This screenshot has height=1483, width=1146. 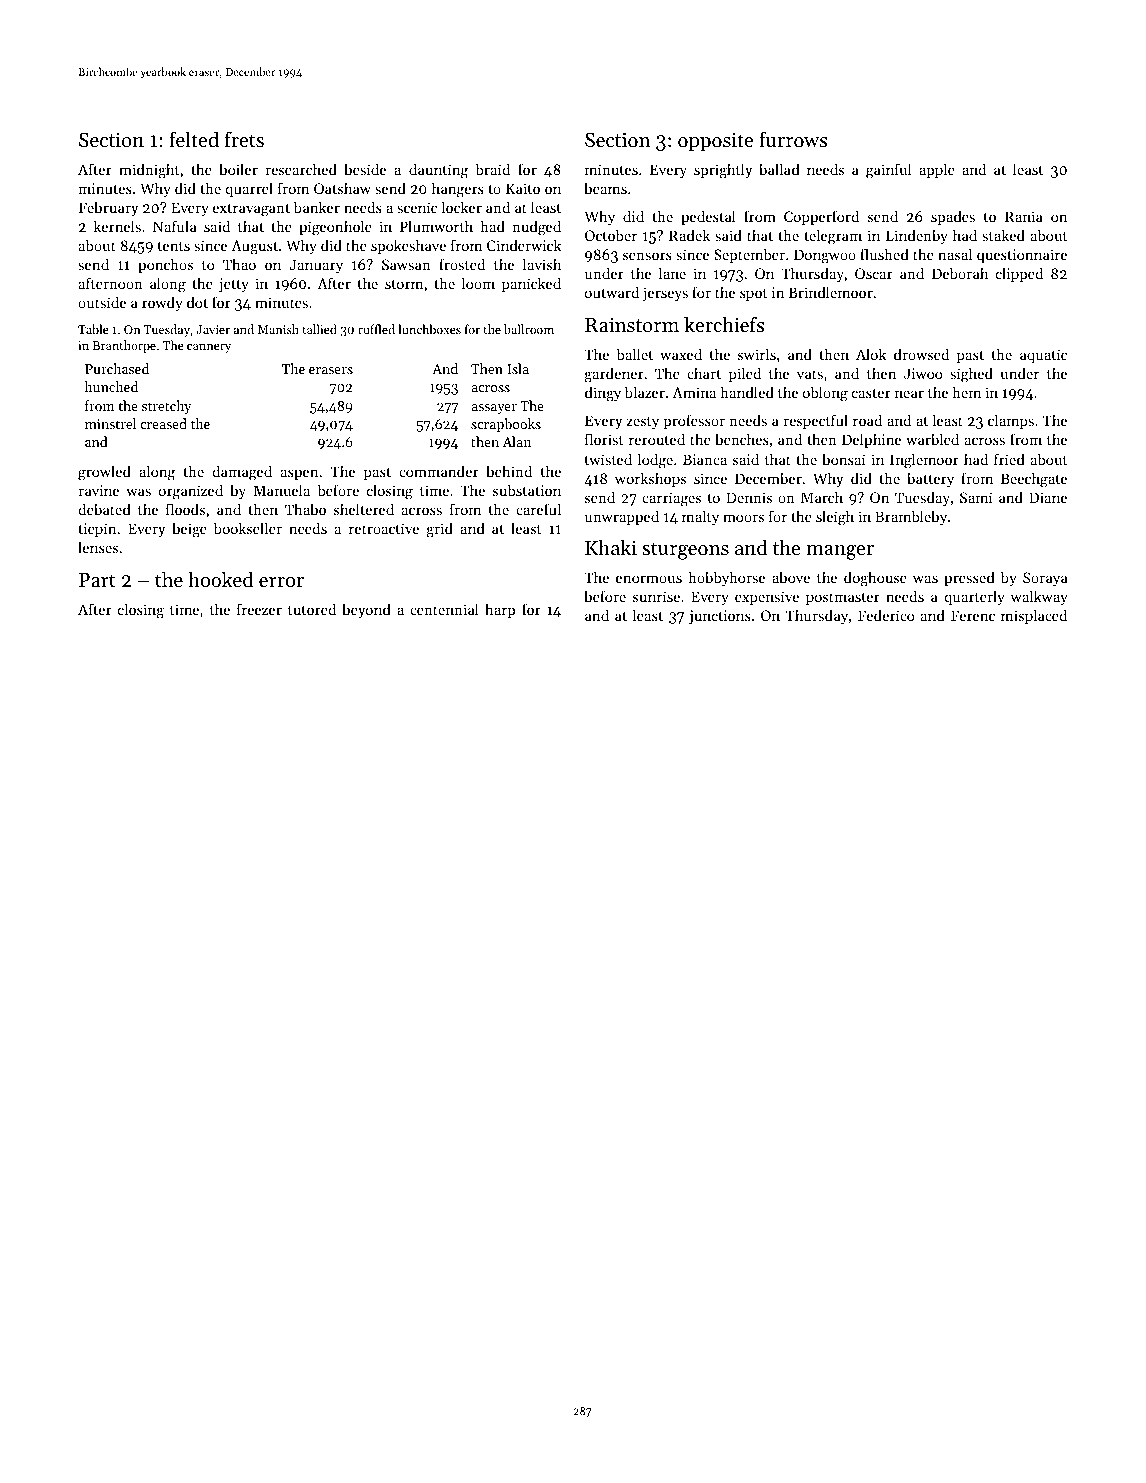 I want to click on opposite, so click(x=715, y=141).
